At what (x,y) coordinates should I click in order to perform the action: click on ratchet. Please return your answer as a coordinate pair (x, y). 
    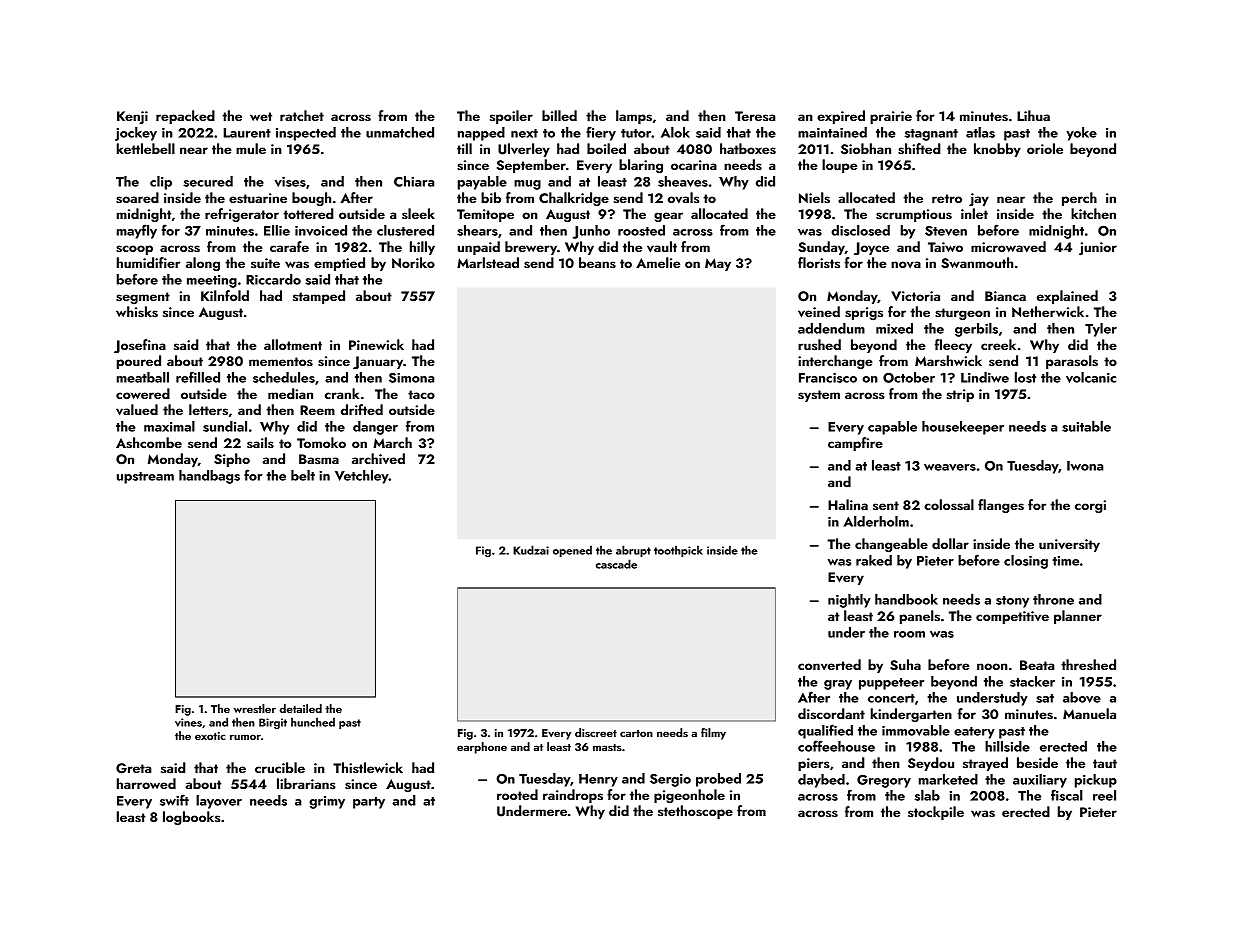
    Looking at the image, I should click on (302, 115).
